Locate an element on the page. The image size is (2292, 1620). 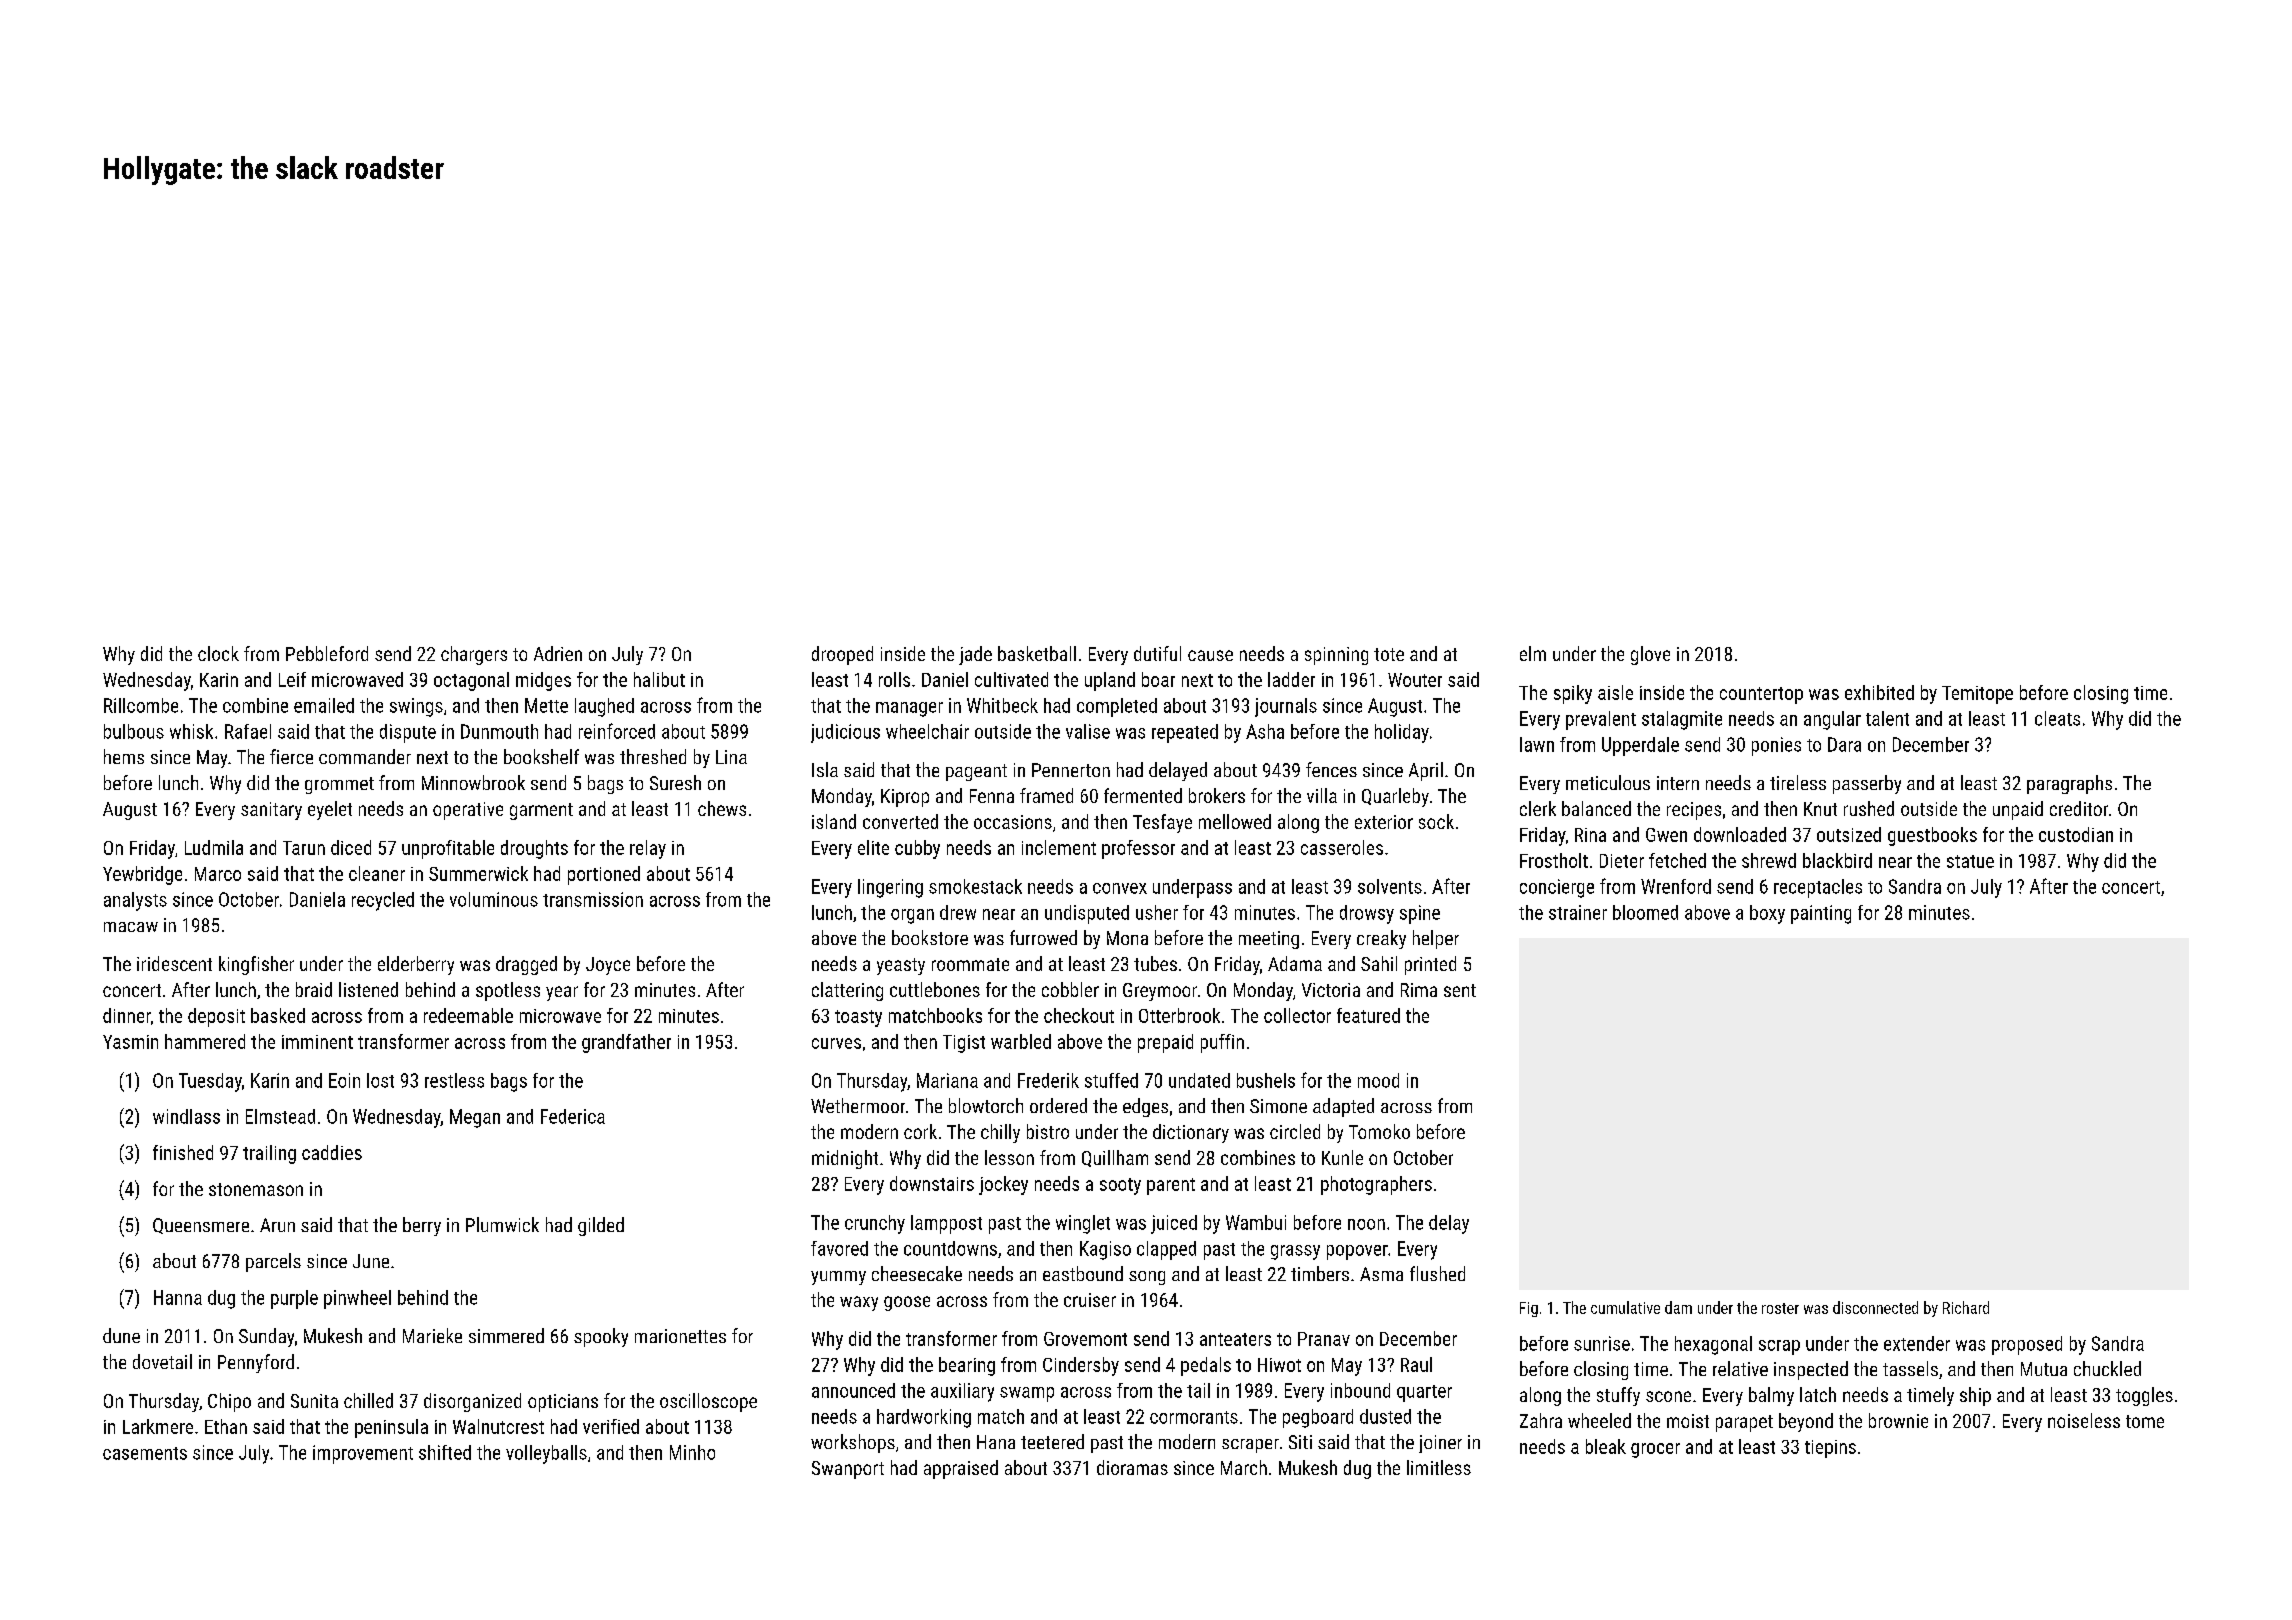
journals is located at coordinates (1286, 707).
